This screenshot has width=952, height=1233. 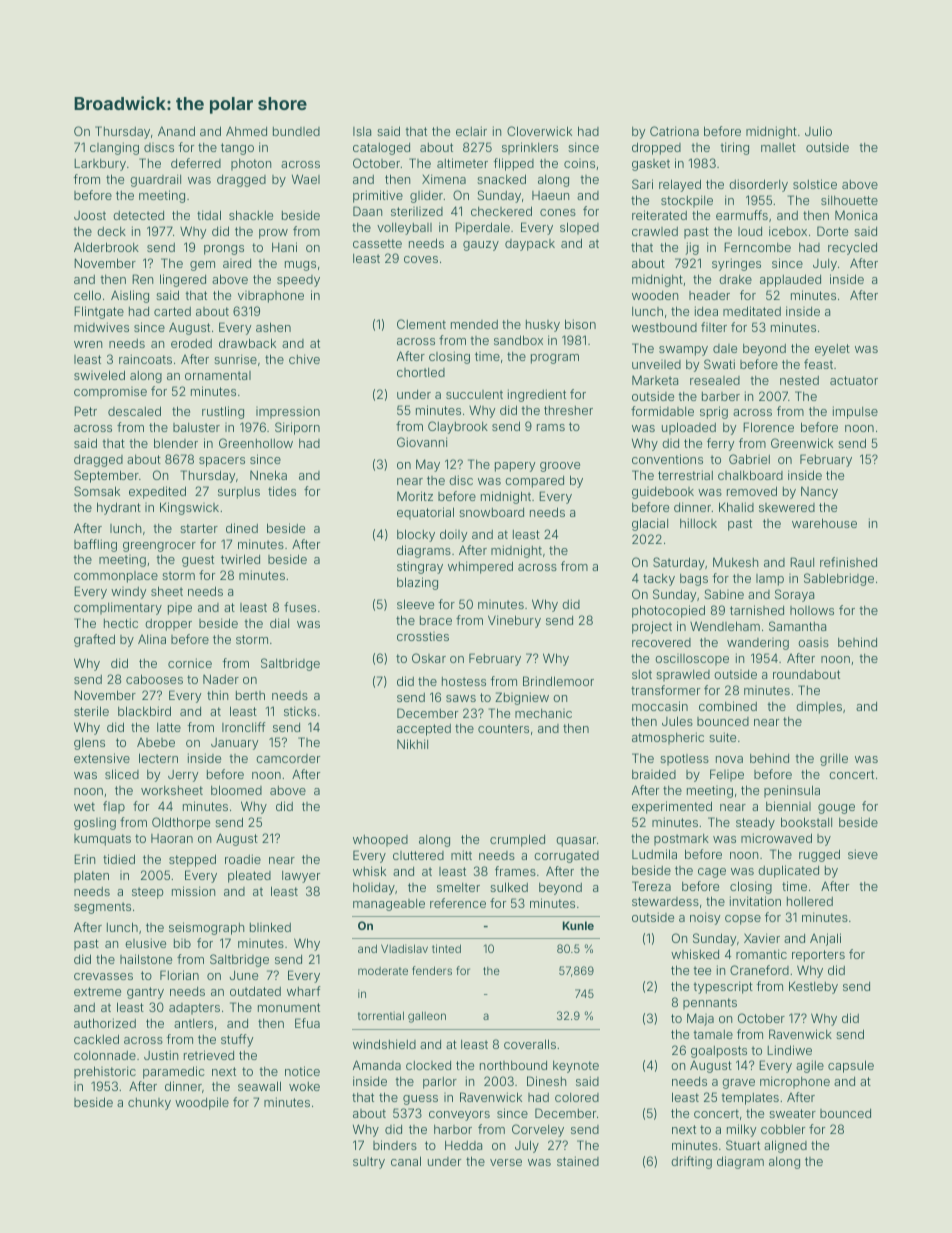 What do you see at coordinates (172, 311) in the screenshot?
I see `carted` at bounding box center [172, 311].
